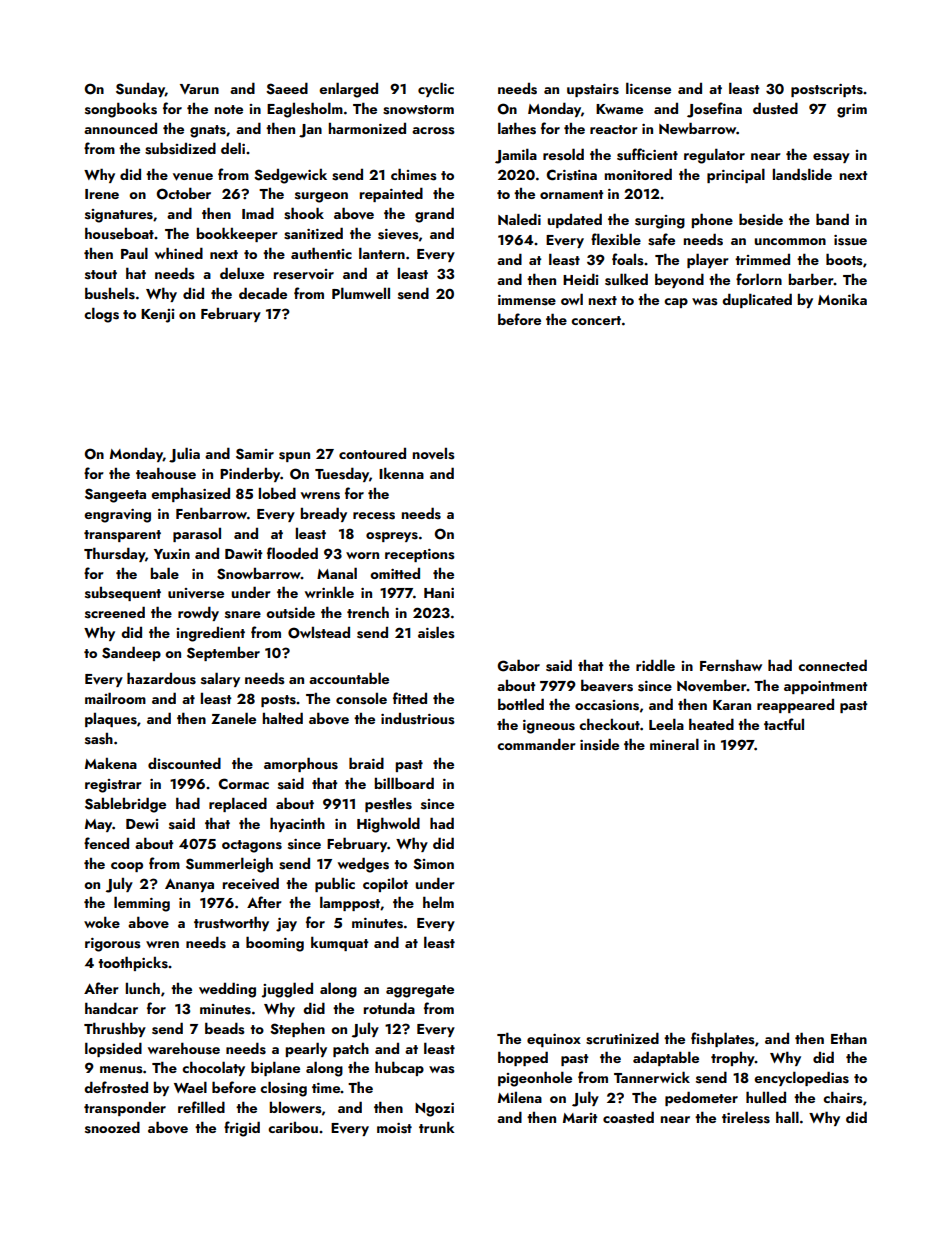 The height and width of the image is (1233, 952). Describe the element at coordinates (242, 1129) in the image. I see `frigid` at that location.
